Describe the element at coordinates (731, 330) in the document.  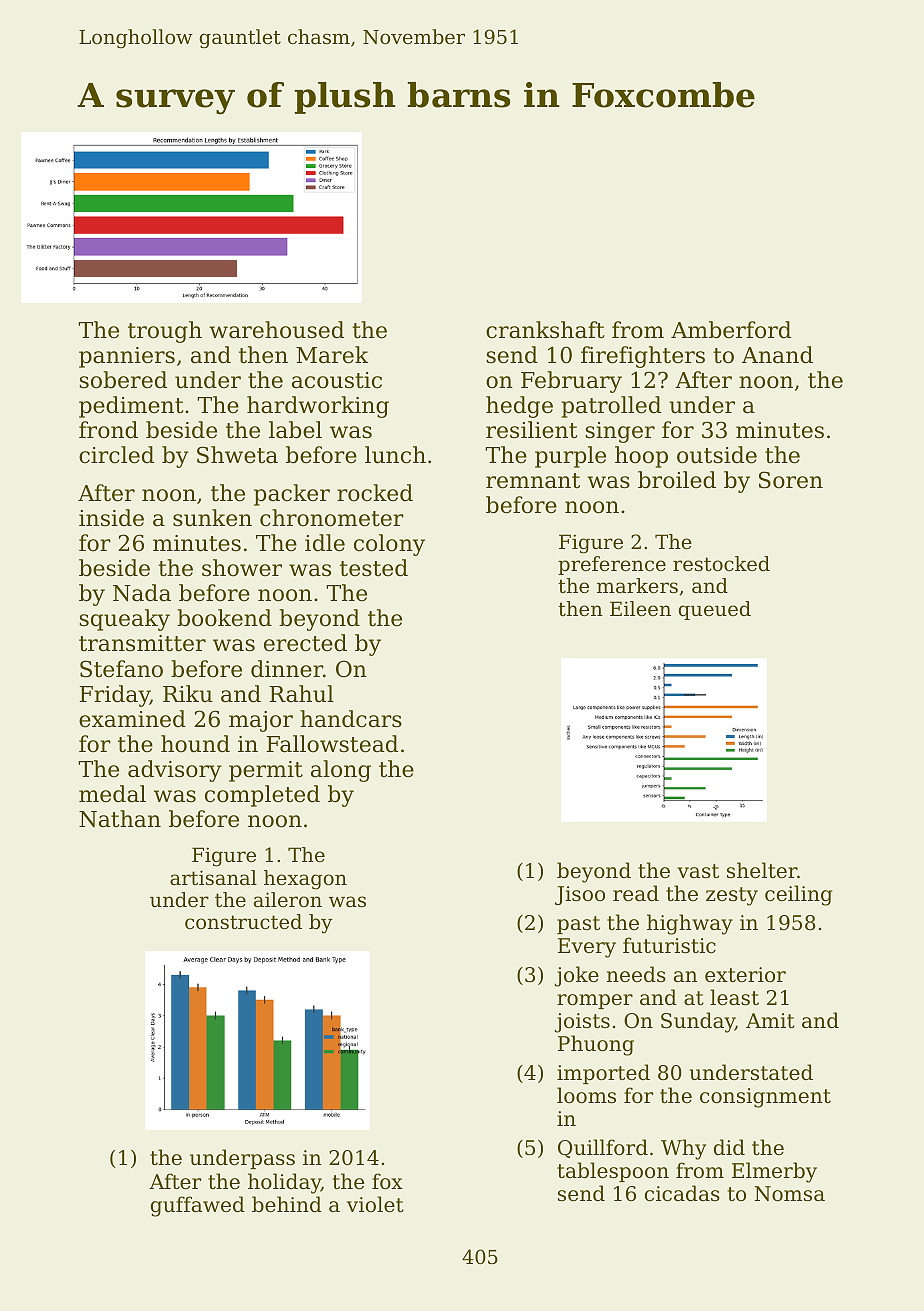
I see `Amberford` at that location.
